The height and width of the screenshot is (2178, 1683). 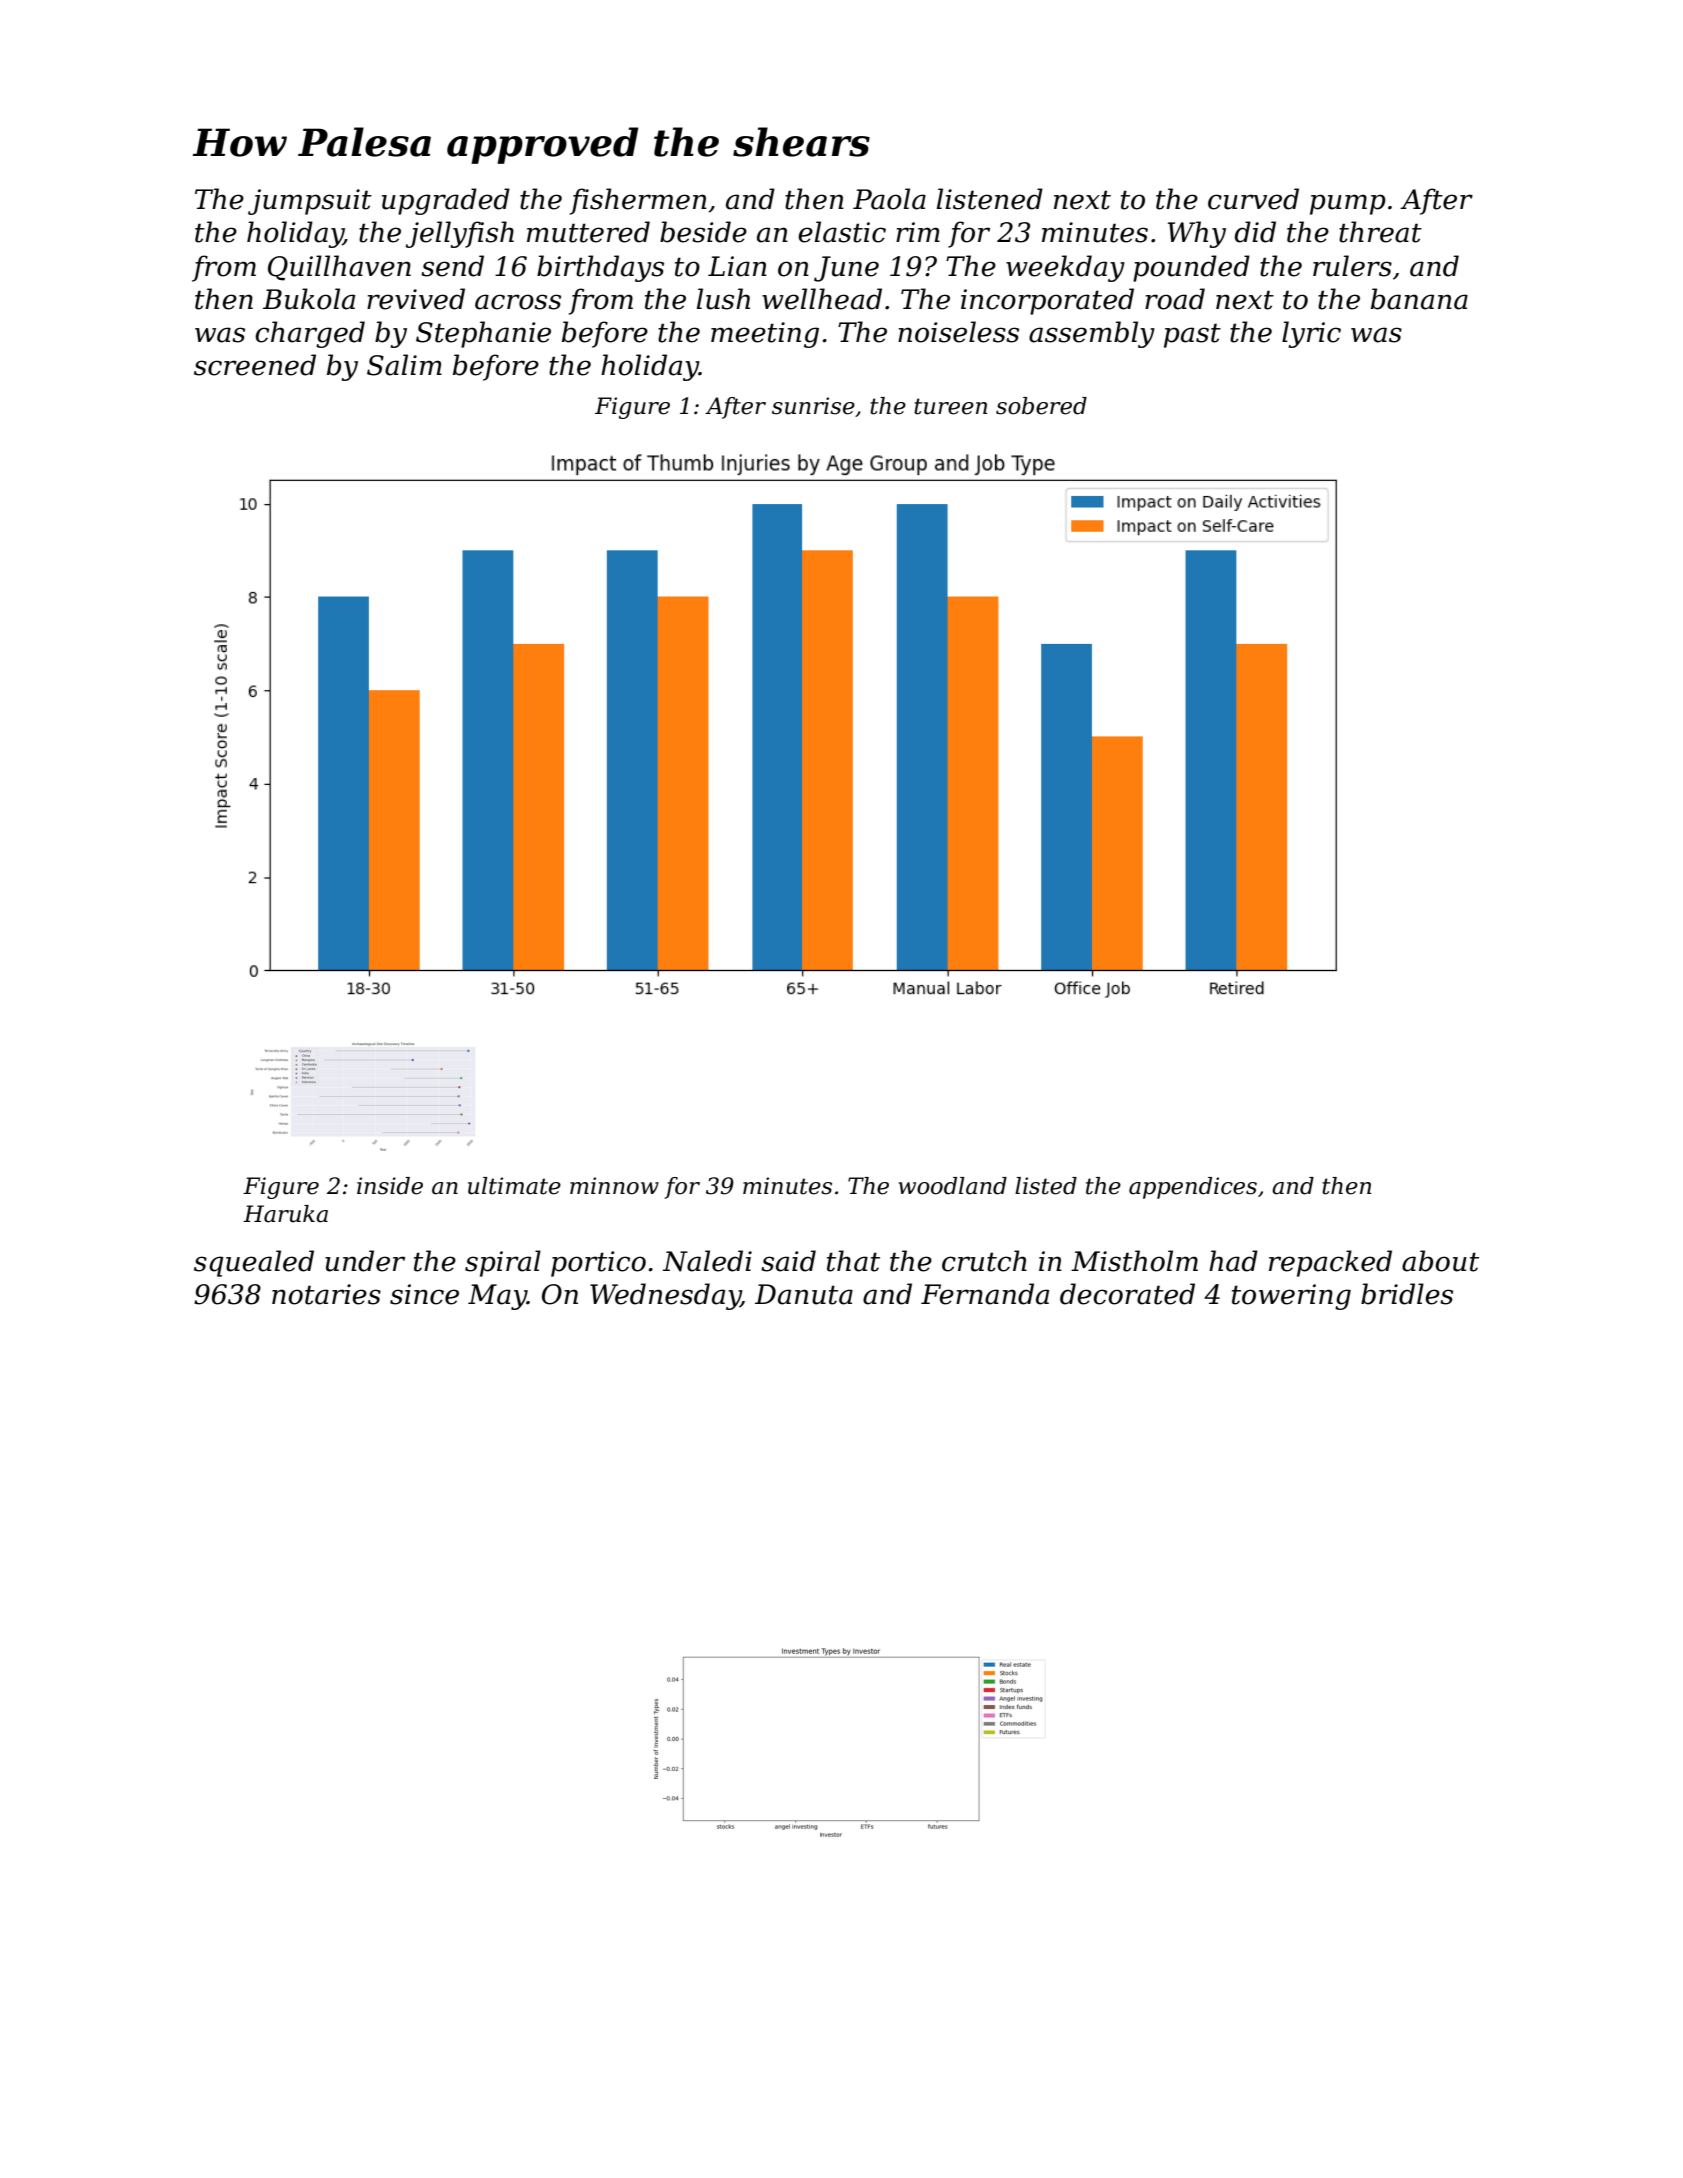 What do you see at coordinates (813, 406) in the screenshot?
I see `sunrise` at bounding box center [813, 406].
